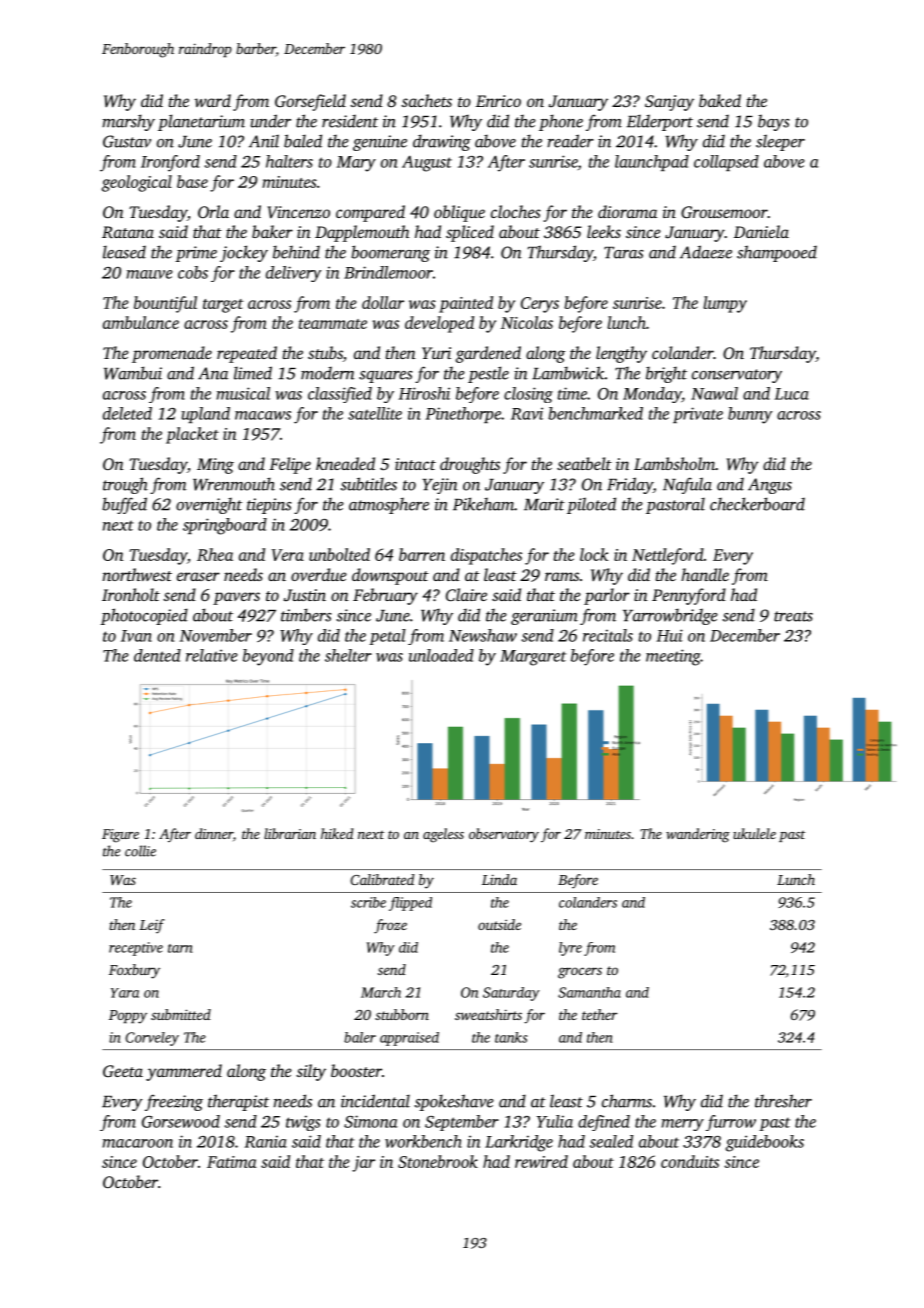 The image size is (924, 1308). I want to click on meeting, so click(673, 657).
